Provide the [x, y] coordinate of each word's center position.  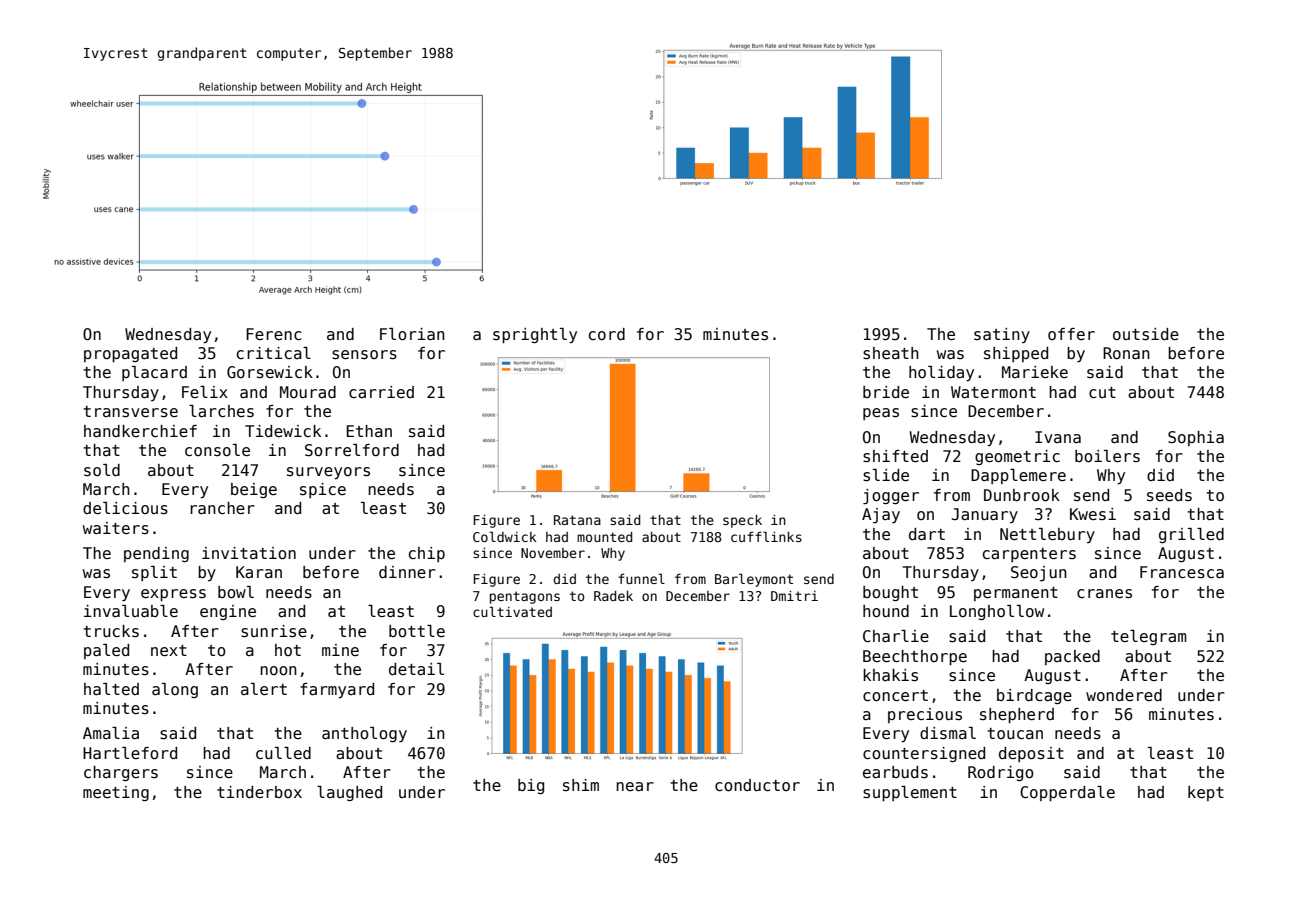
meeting [116, 793]
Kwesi [1093, 514]
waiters [116, 528]
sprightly [535, 335]
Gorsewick [270, 372]
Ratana [577, 520]
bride [886, 392]
